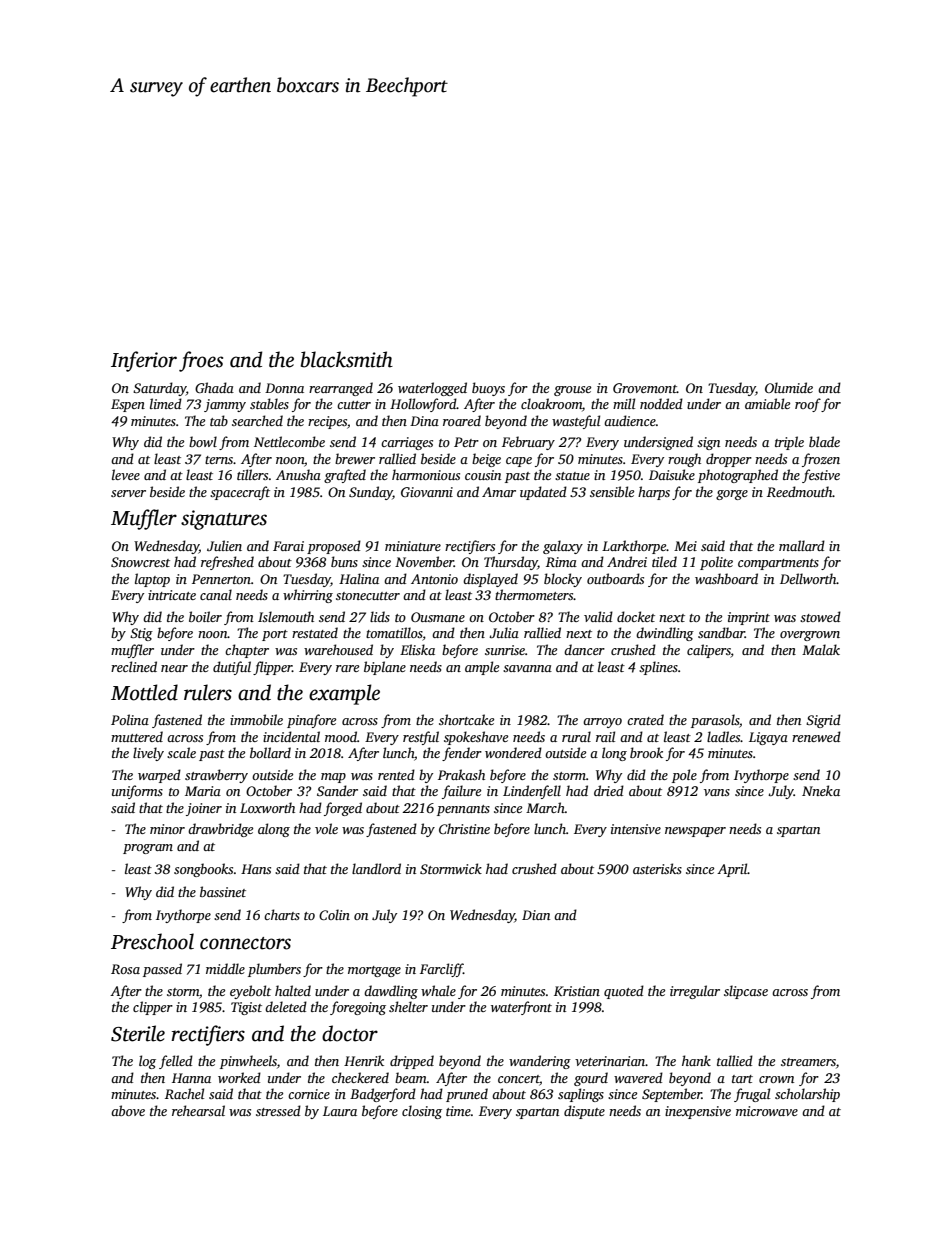  Describe the element at coordinates (823, 721) in the image. I see `Sigrid` at that location.
